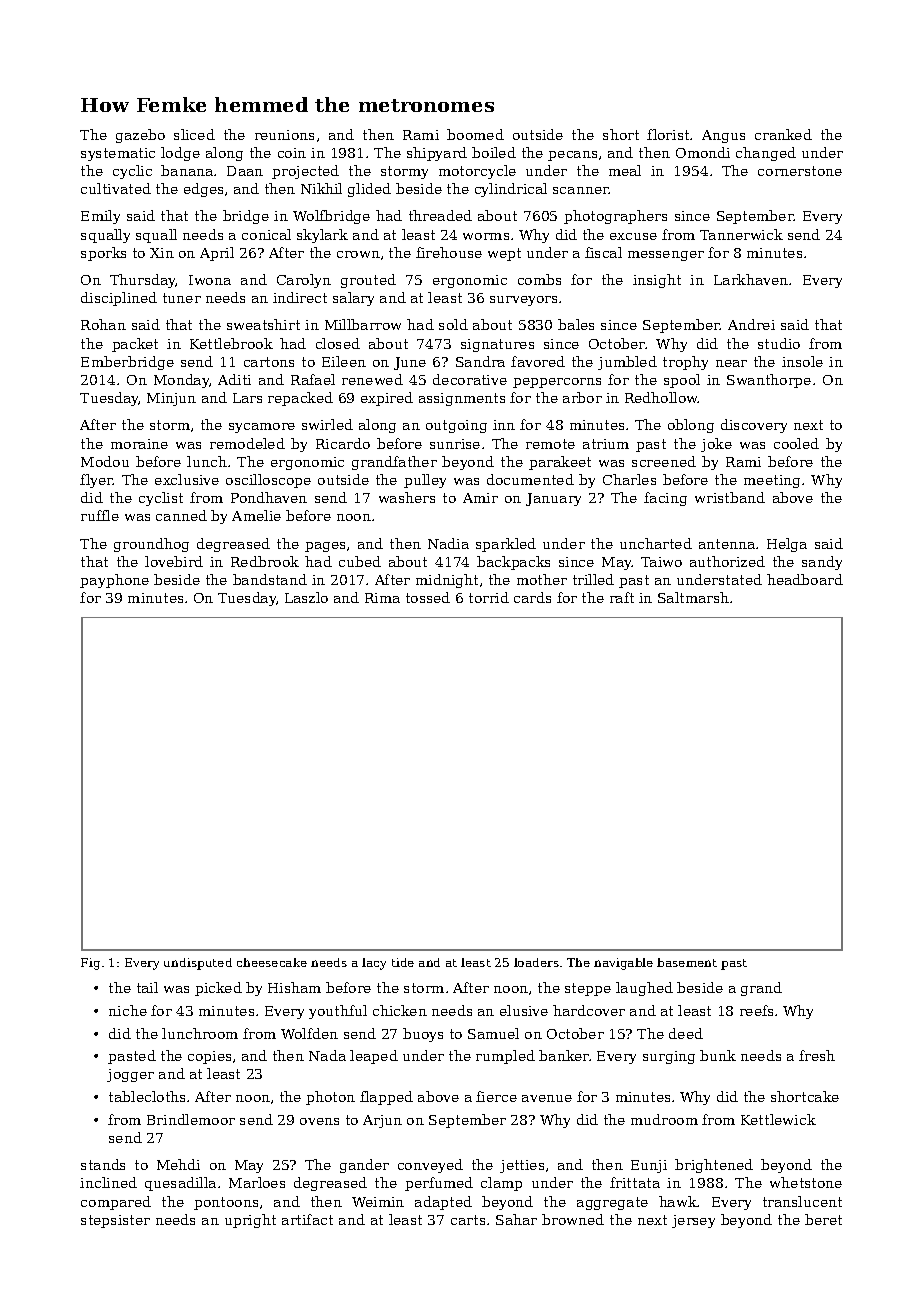 The image size is (924, 1308). I want to click on Weimin, so click(378, 1202).
